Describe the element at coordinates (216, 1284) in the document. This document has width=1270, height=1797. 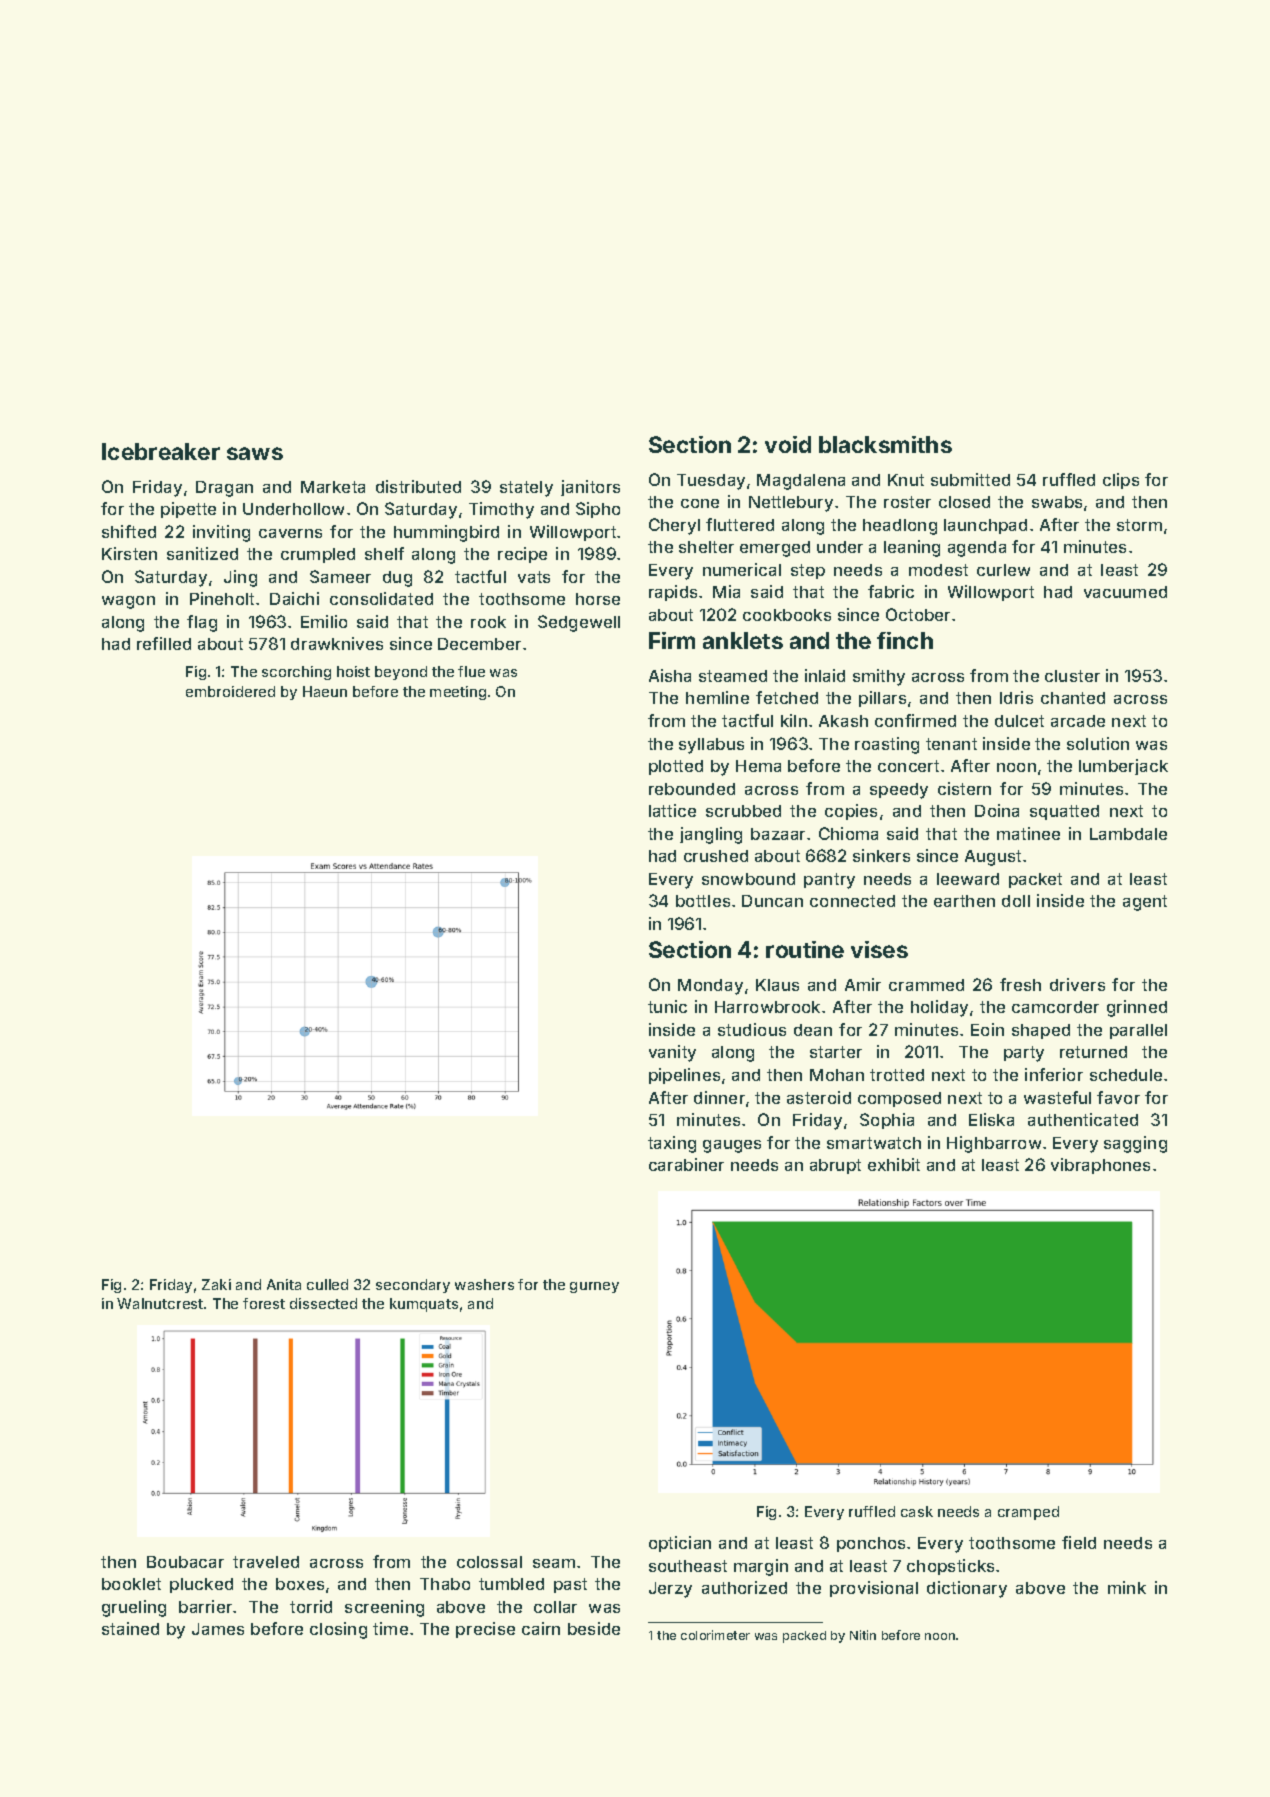
I see `Zaki` at that location.
